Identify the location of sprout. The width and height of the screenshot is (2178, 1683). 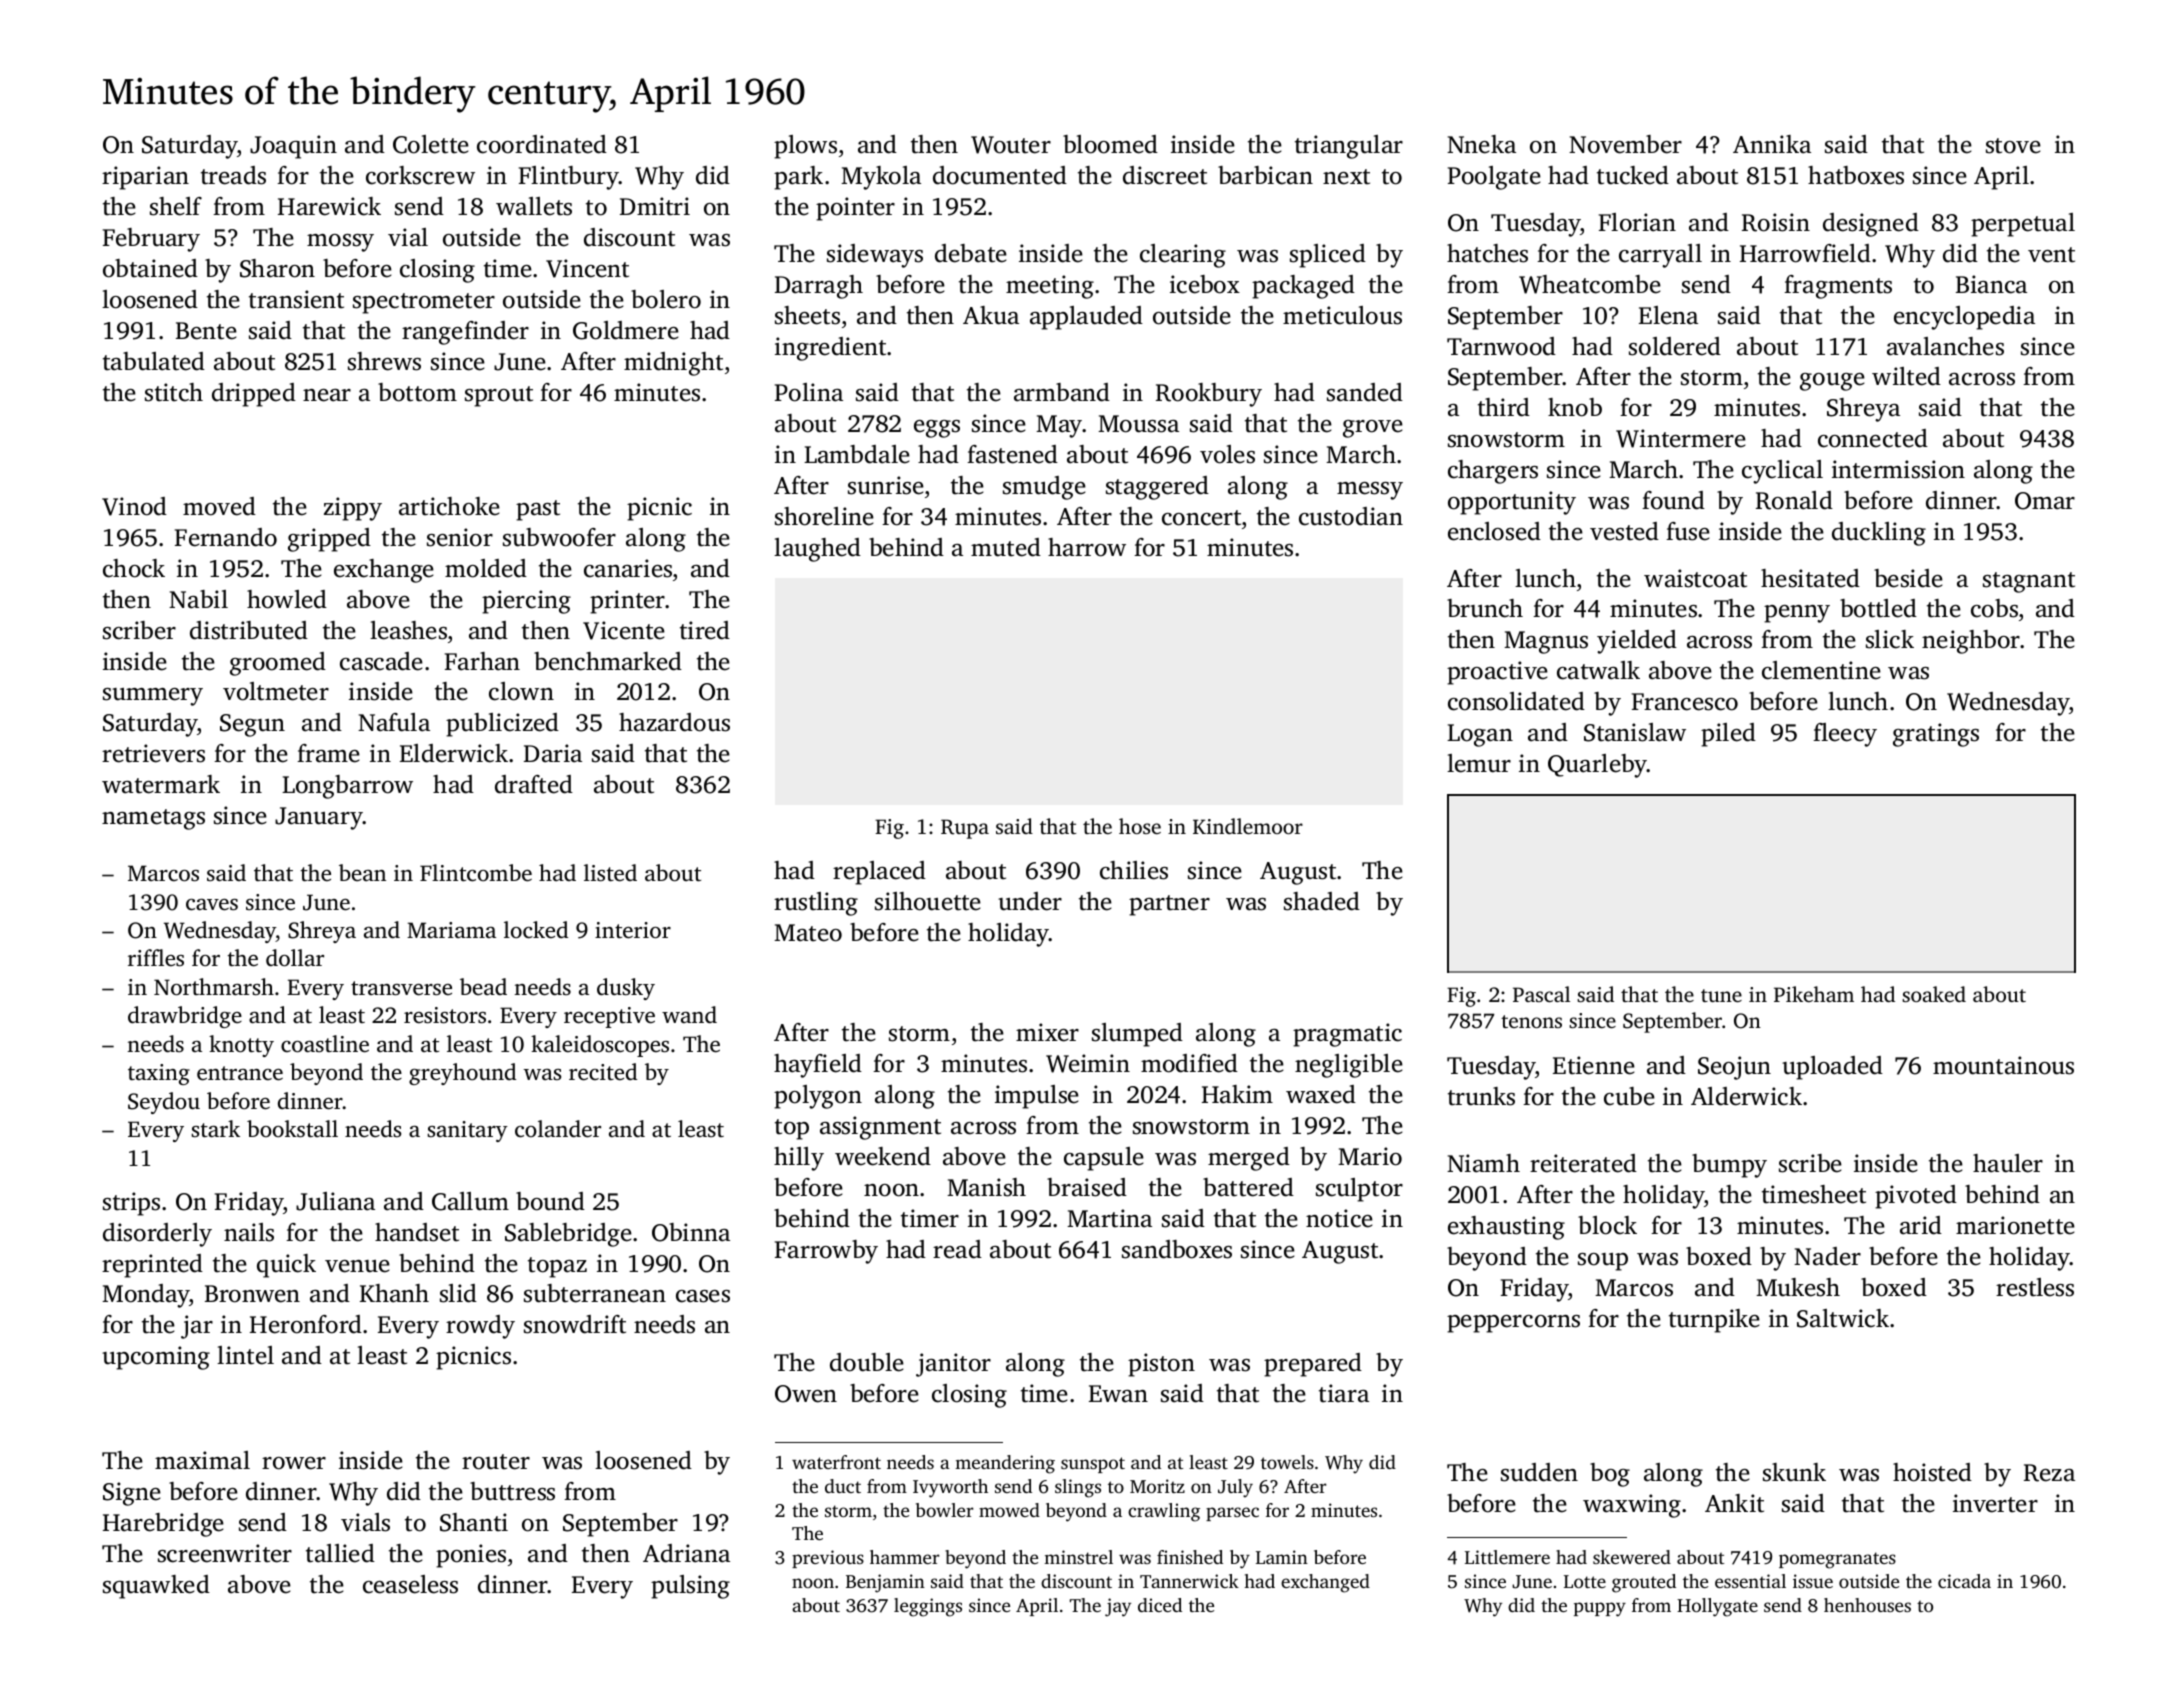
(499, 396).
